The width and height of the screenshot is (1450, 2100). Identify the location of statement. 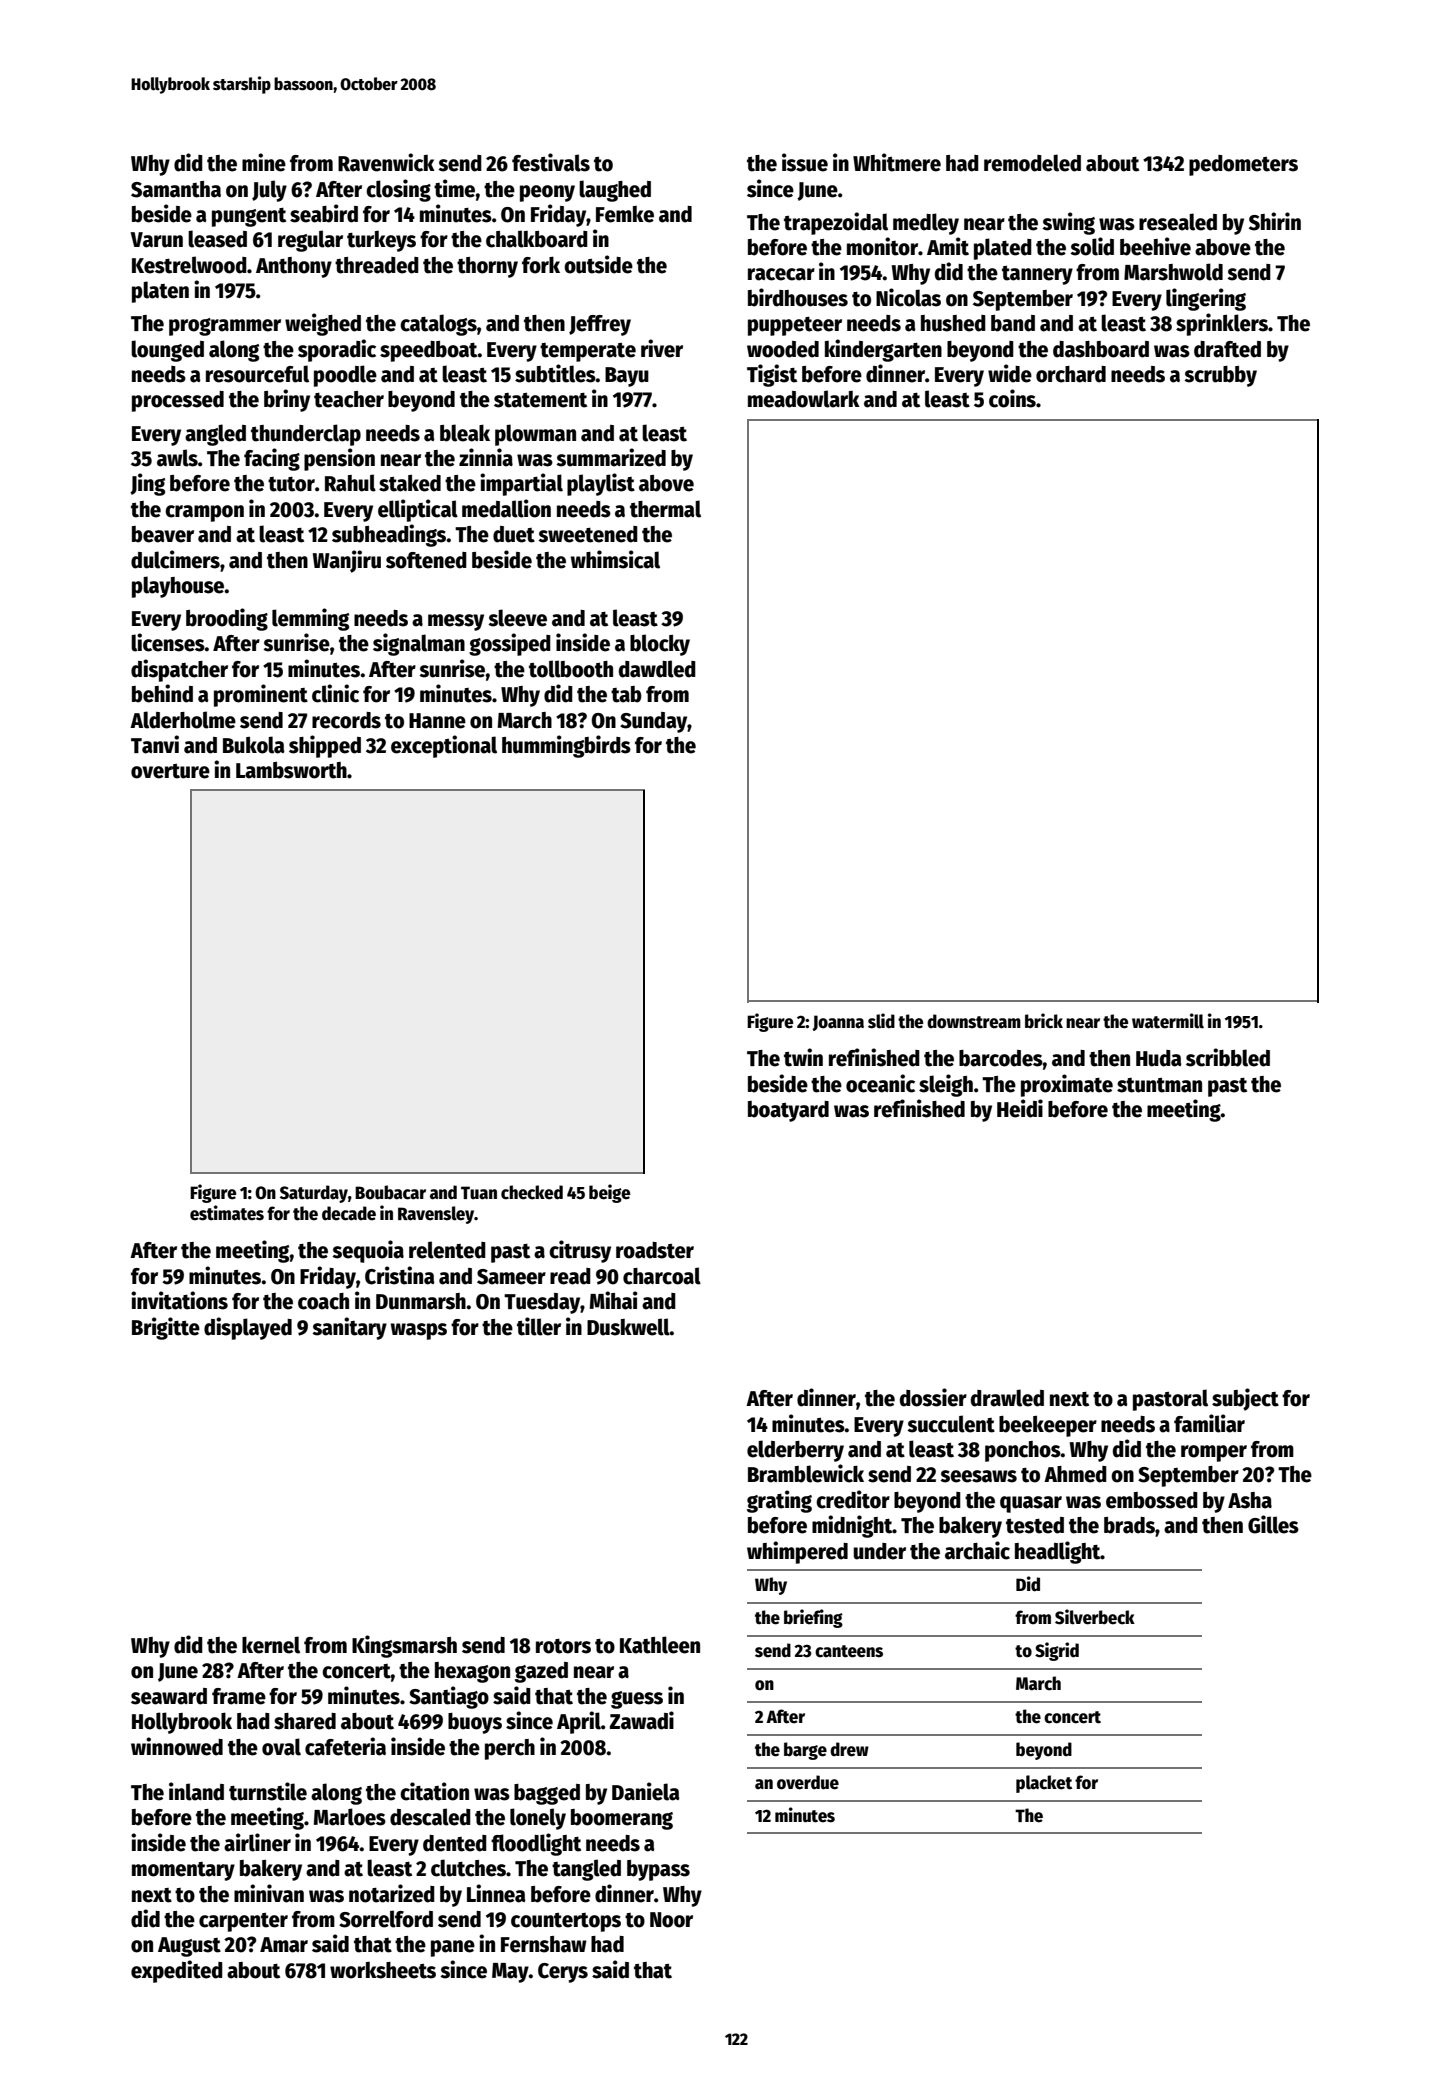
(540, 400).
